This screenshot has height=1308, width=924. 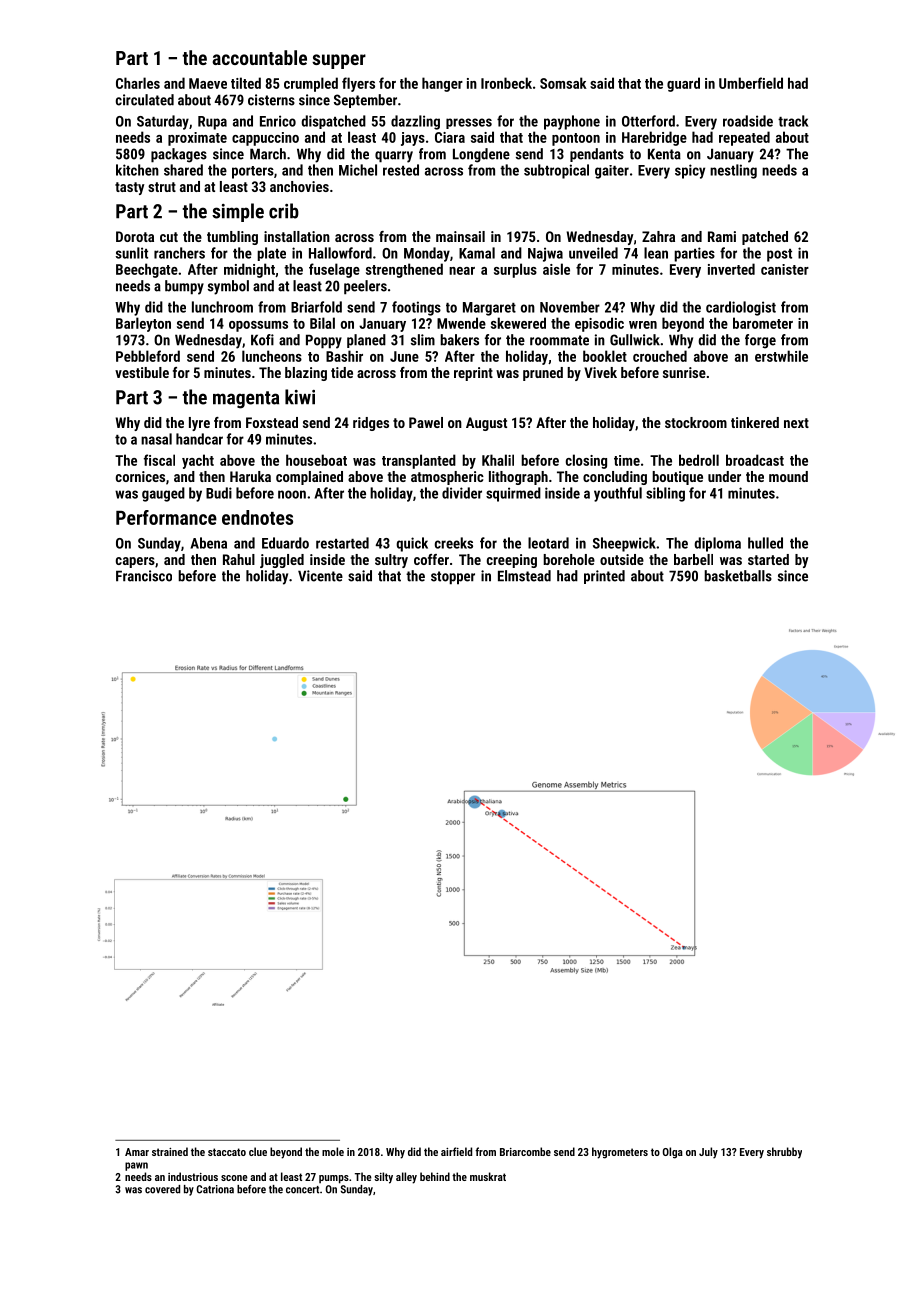 What do you see at coordinates (765, 543) in the screenshot?
I see `hulled` at bounding box center [765, 543].
